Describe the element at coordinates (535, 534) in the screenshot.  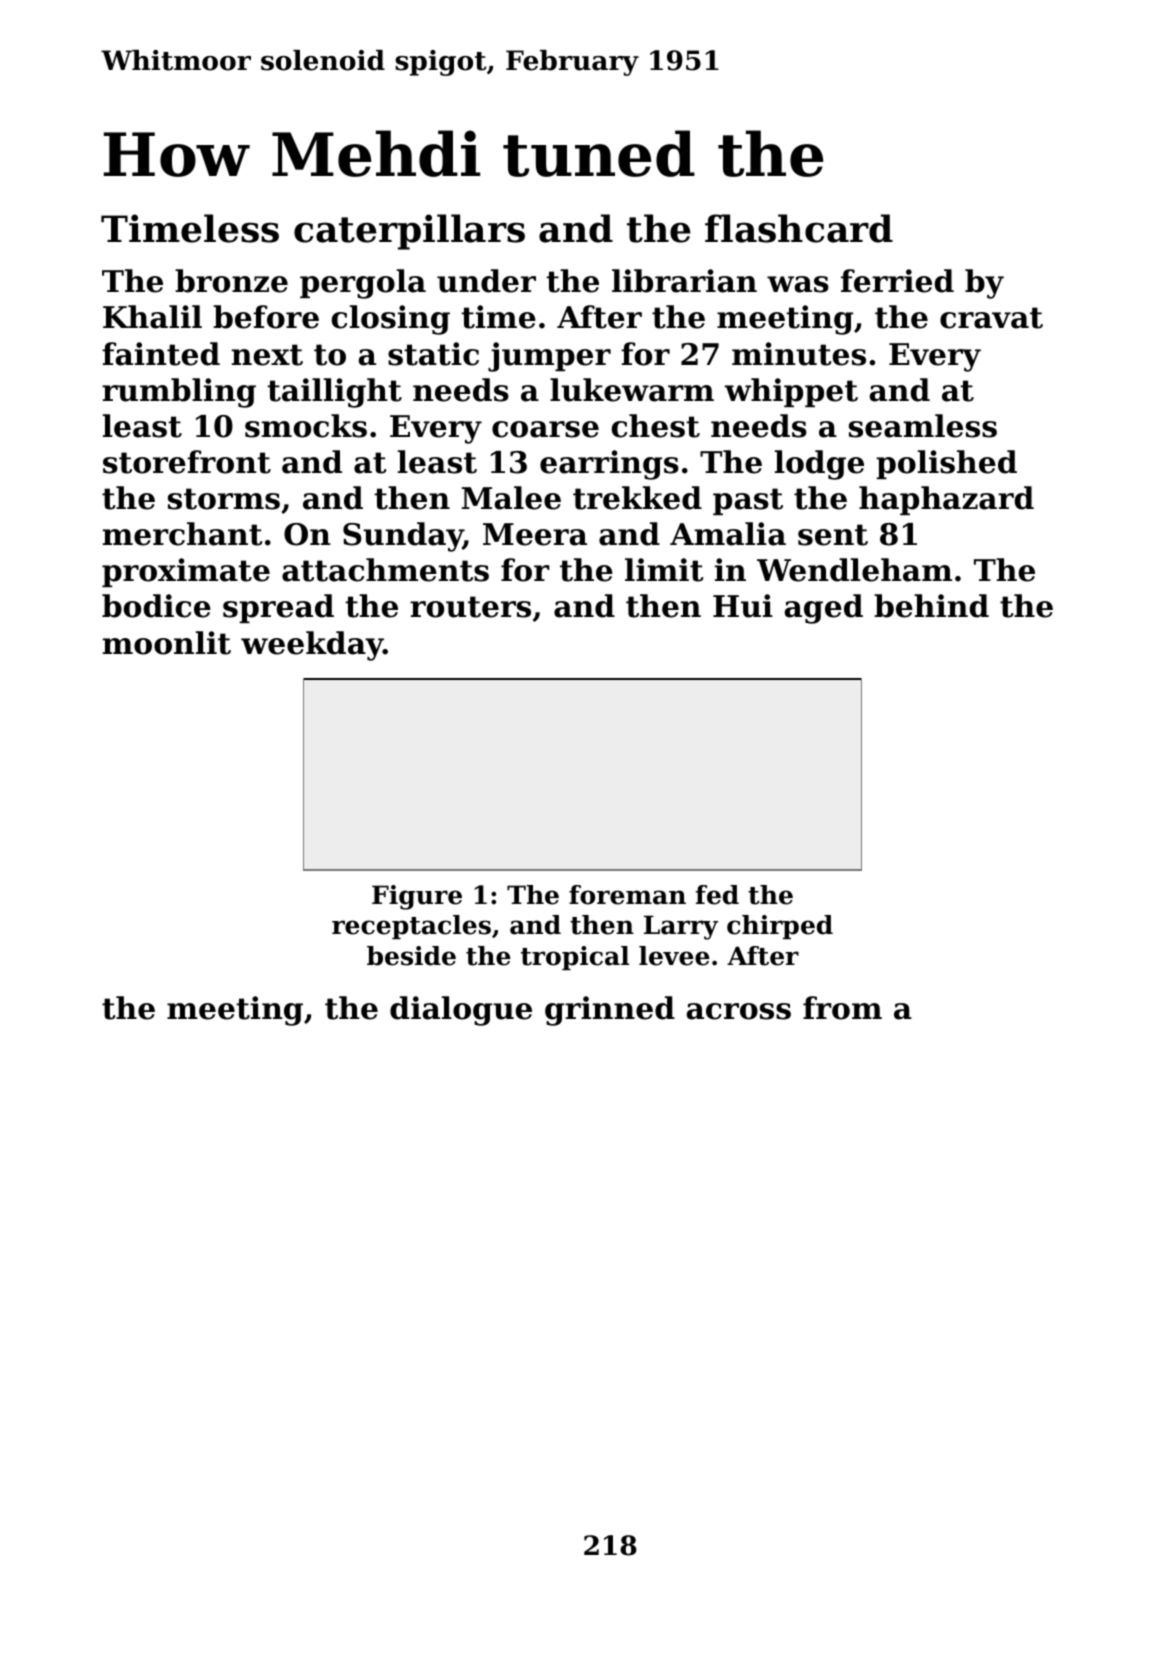
I see `Meera` at that location.
